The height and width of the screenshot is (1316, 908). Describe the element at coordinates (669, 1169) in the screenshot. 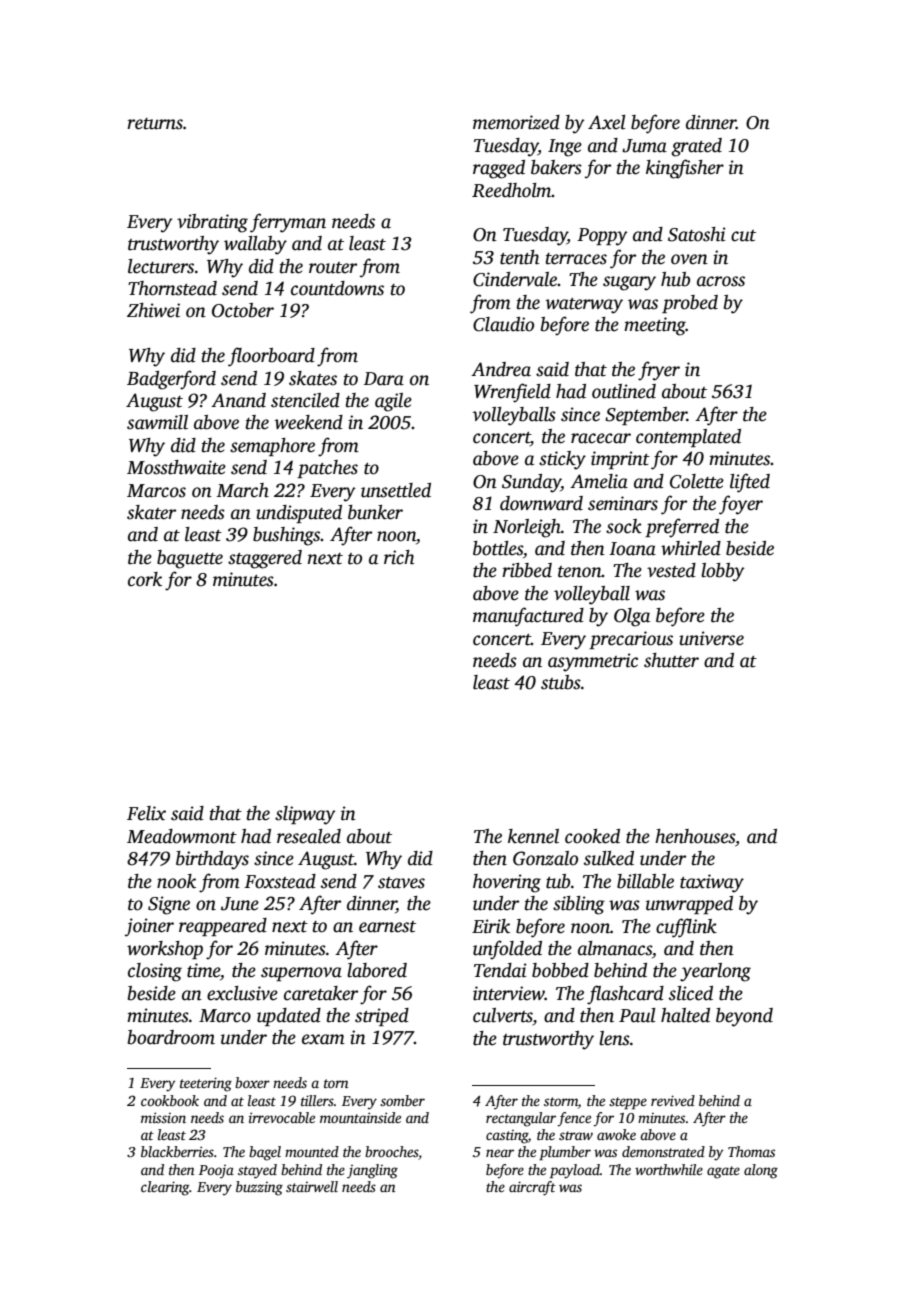

I see `worthwhile` at that location.
